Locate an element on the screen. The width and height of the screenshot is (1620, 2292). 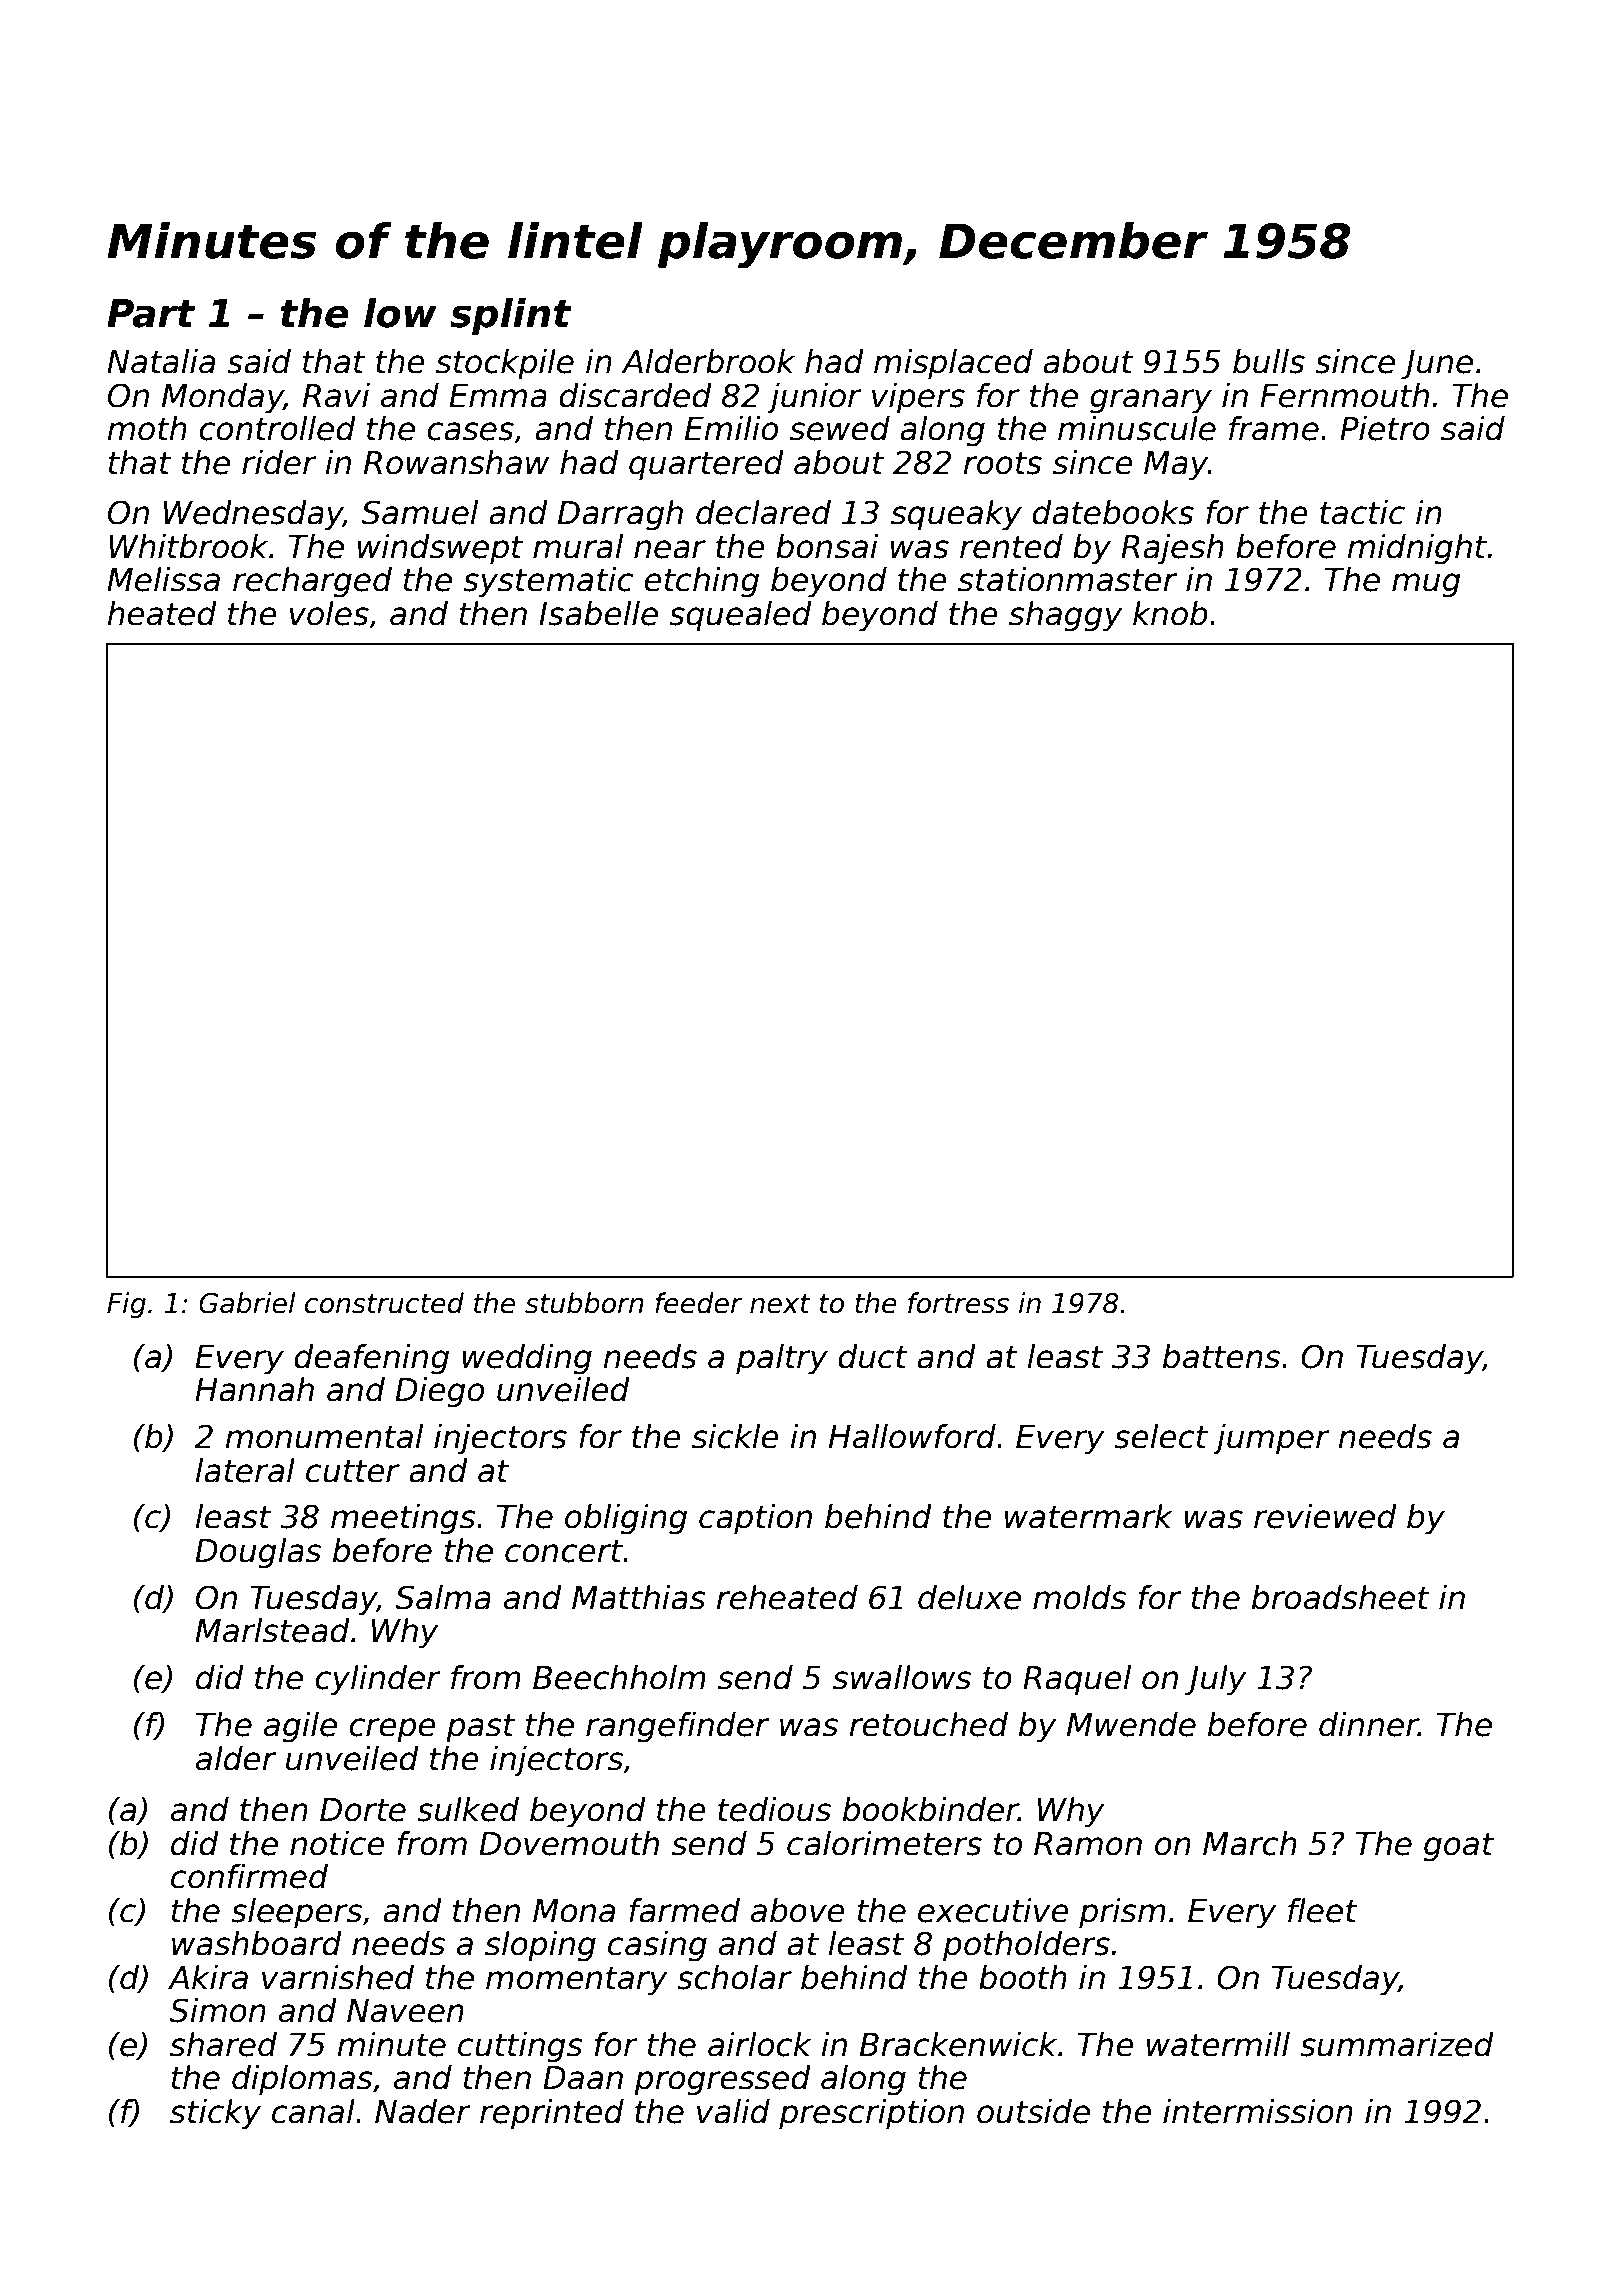
Salma is located at coordinates (443, 1597).
